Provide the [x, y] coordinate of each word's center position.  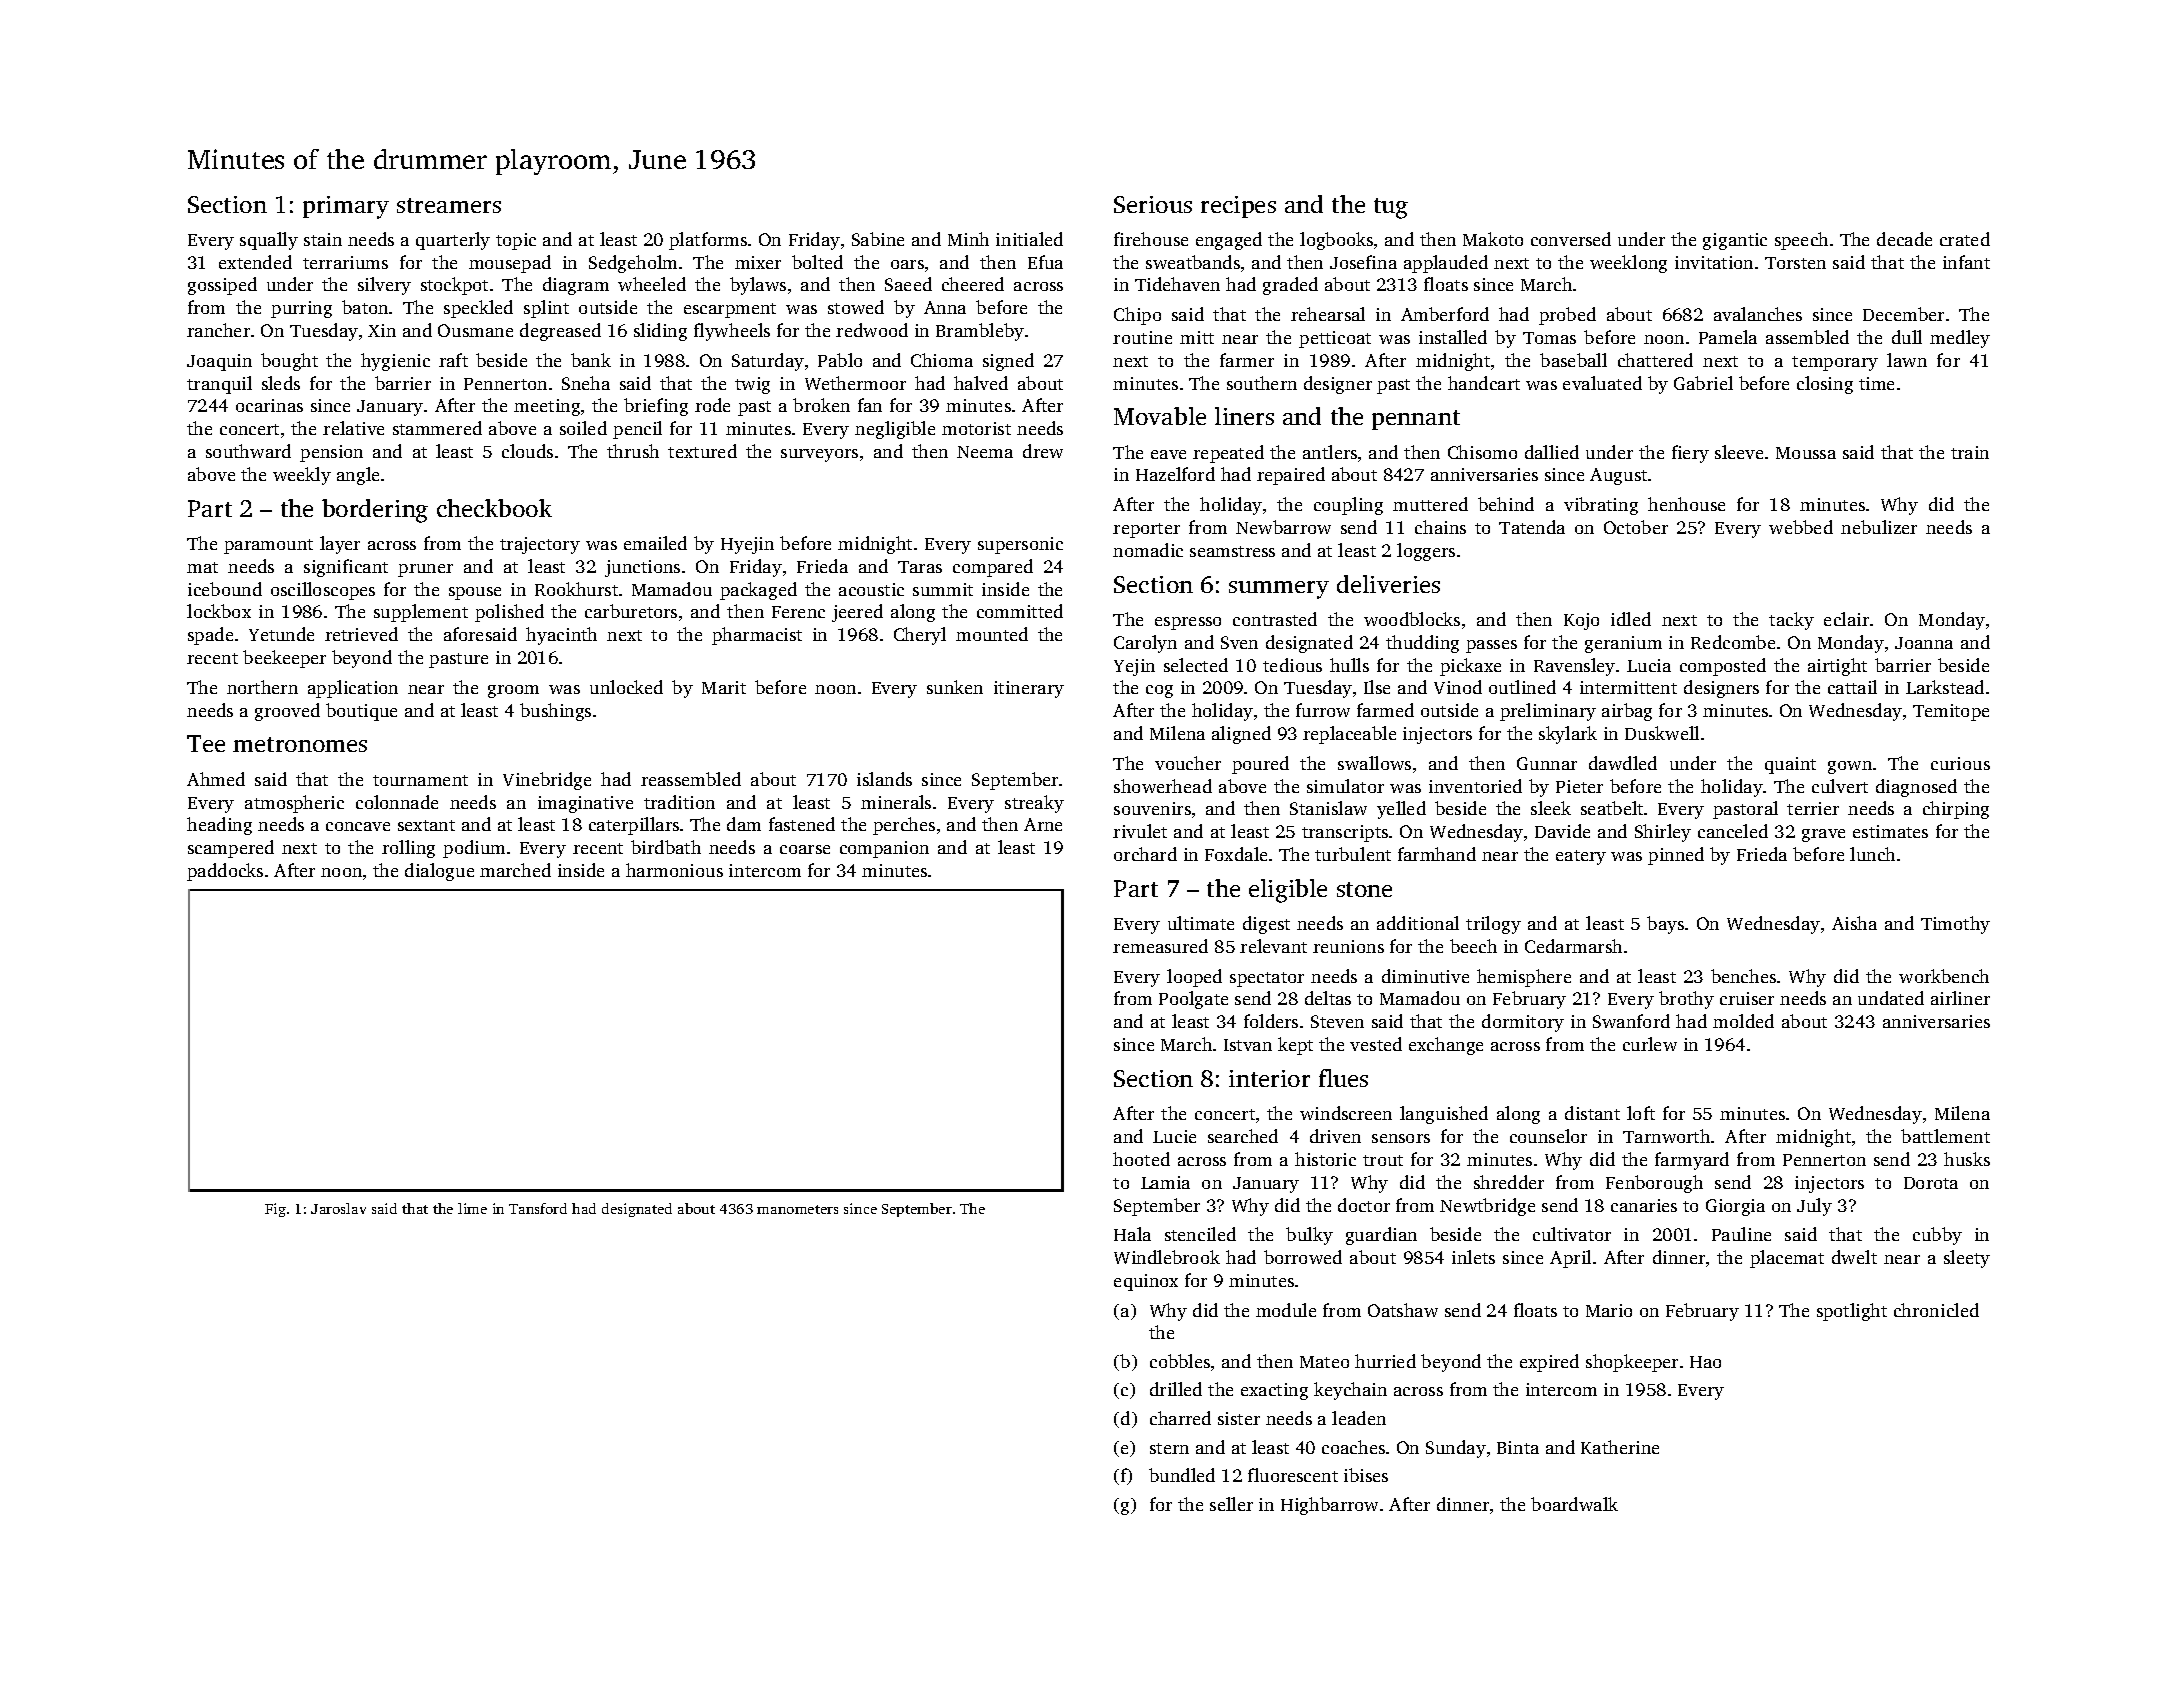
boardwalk [1574, 1504]
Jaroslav [338, 1208]
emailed [655, 543]
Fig [275, 1210]
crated [1965, 239]
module [1286, 1310]
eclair [1846, 619]
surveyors [819, 455]
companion [884, 849]
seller [1231, 1504]
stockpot [454, 286]
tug [1391, 208]
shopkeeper [1632, 1363]
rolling [408, 849]
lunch [1872, 854]
